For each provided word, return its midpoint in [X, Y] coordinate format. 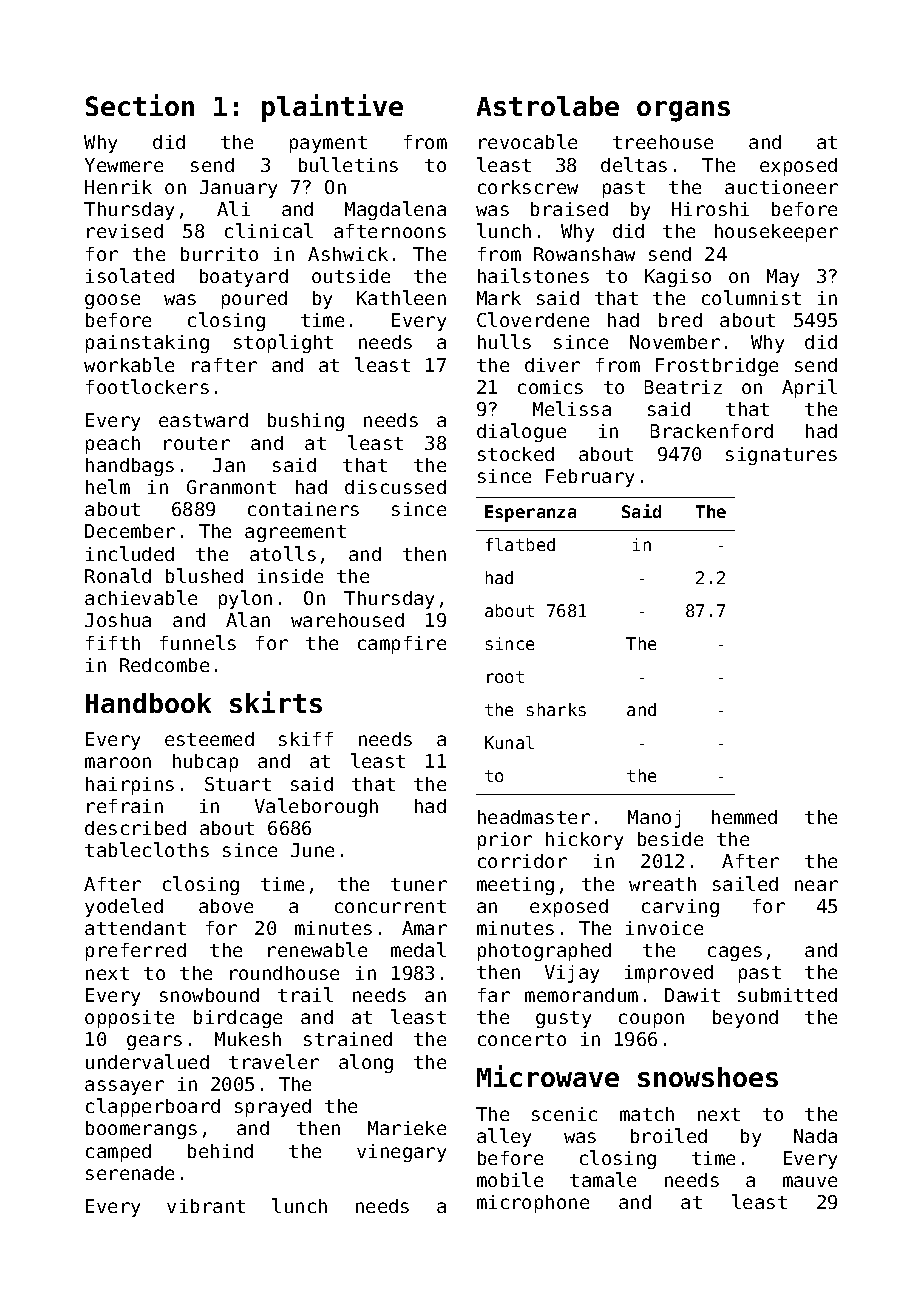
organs [683, 111]
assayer [124, 1087]
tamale [603, 1179]
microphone [533, 1204]
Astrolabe [548, 106]
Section [140, 105]
